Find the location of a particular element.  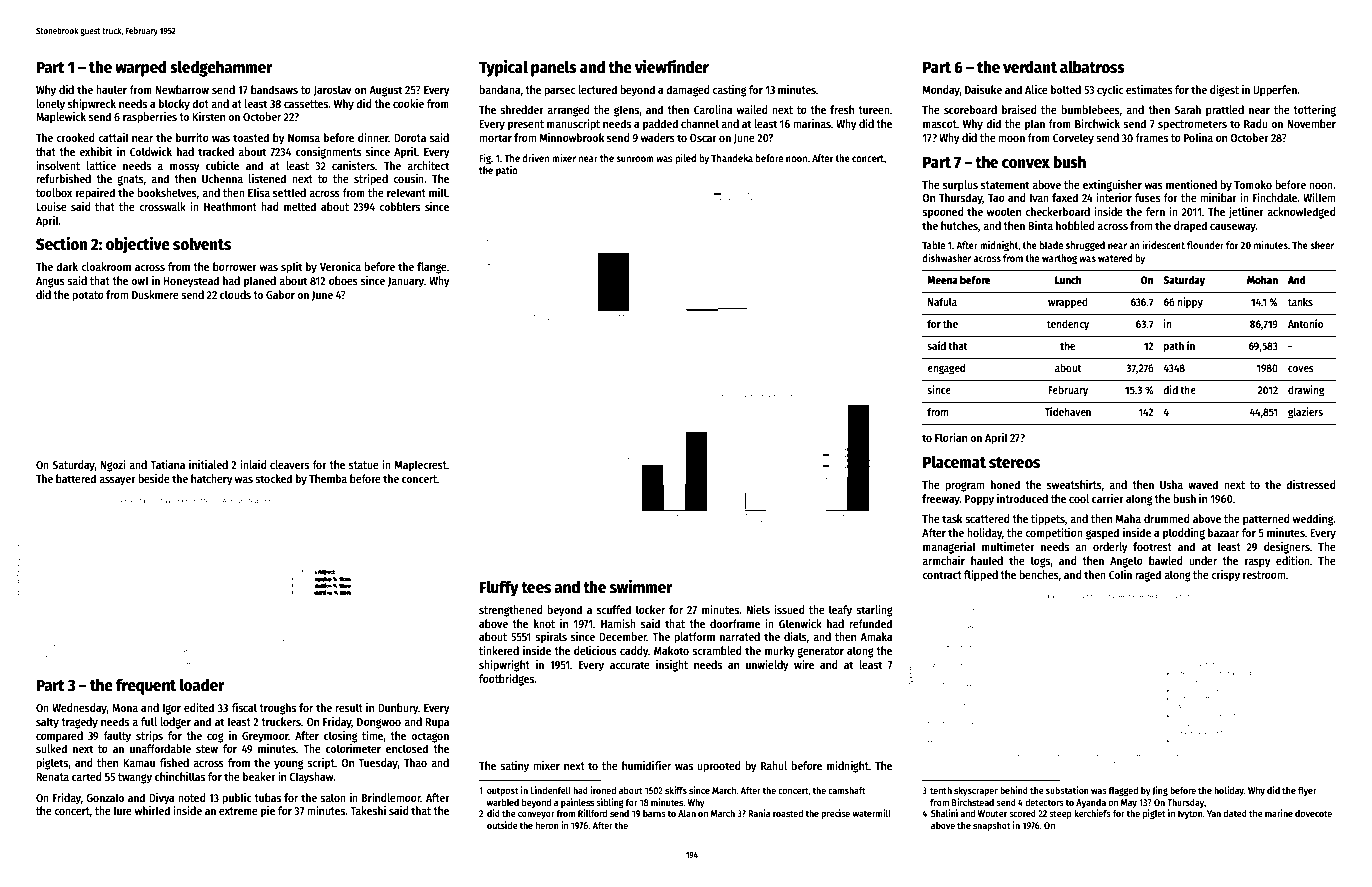

Upperfen is located at coordinates (1275, 91).
